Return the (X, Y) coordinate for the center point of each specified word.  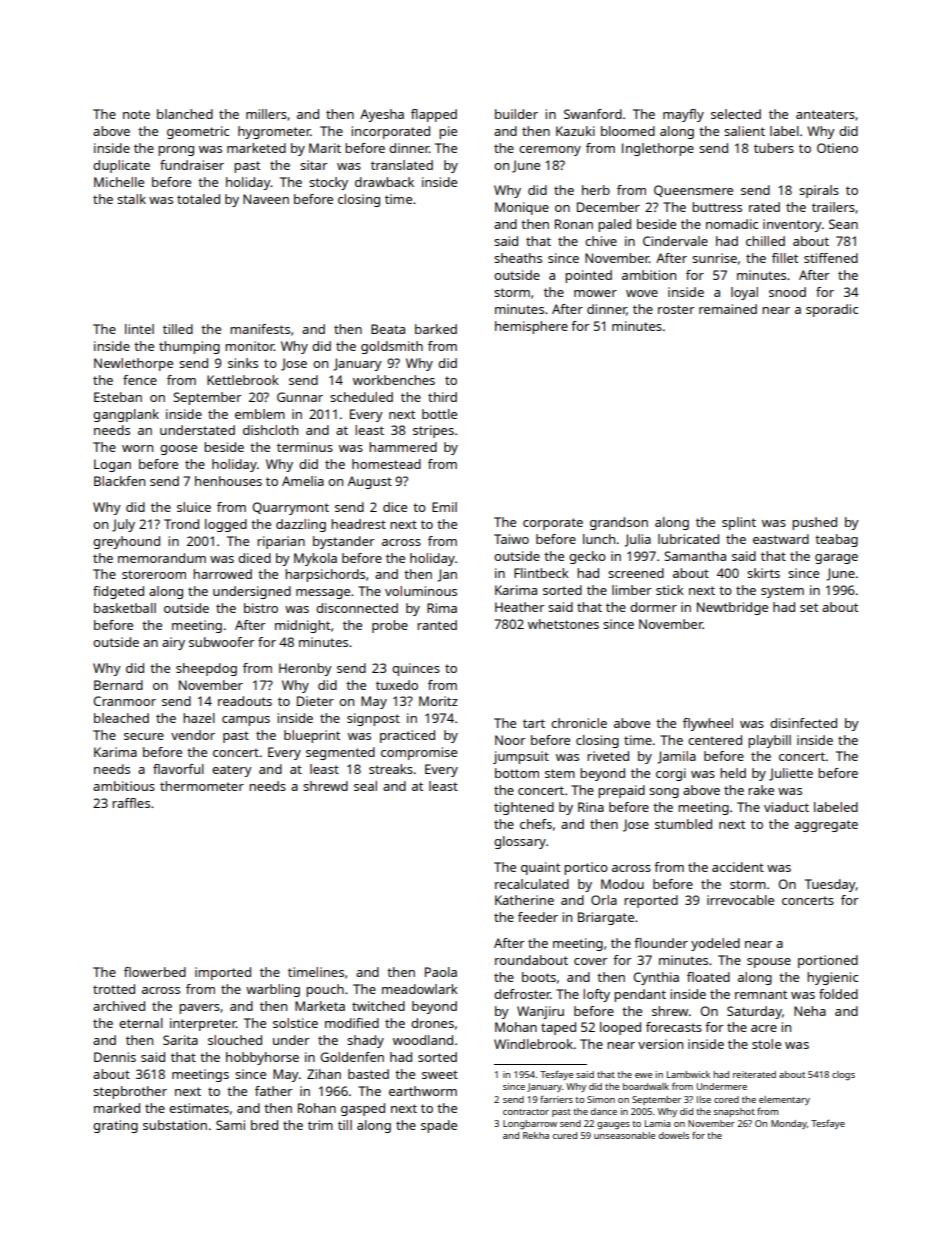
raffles (131, 803)
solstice (295, 1023)
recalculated (532, 884)
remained (728, 309)
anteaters (825, 114)
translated (402, 165)
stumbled (683, 824)
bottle (439, 414)
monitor (249, 346)
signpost (373, 719)
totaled (198, 199)
